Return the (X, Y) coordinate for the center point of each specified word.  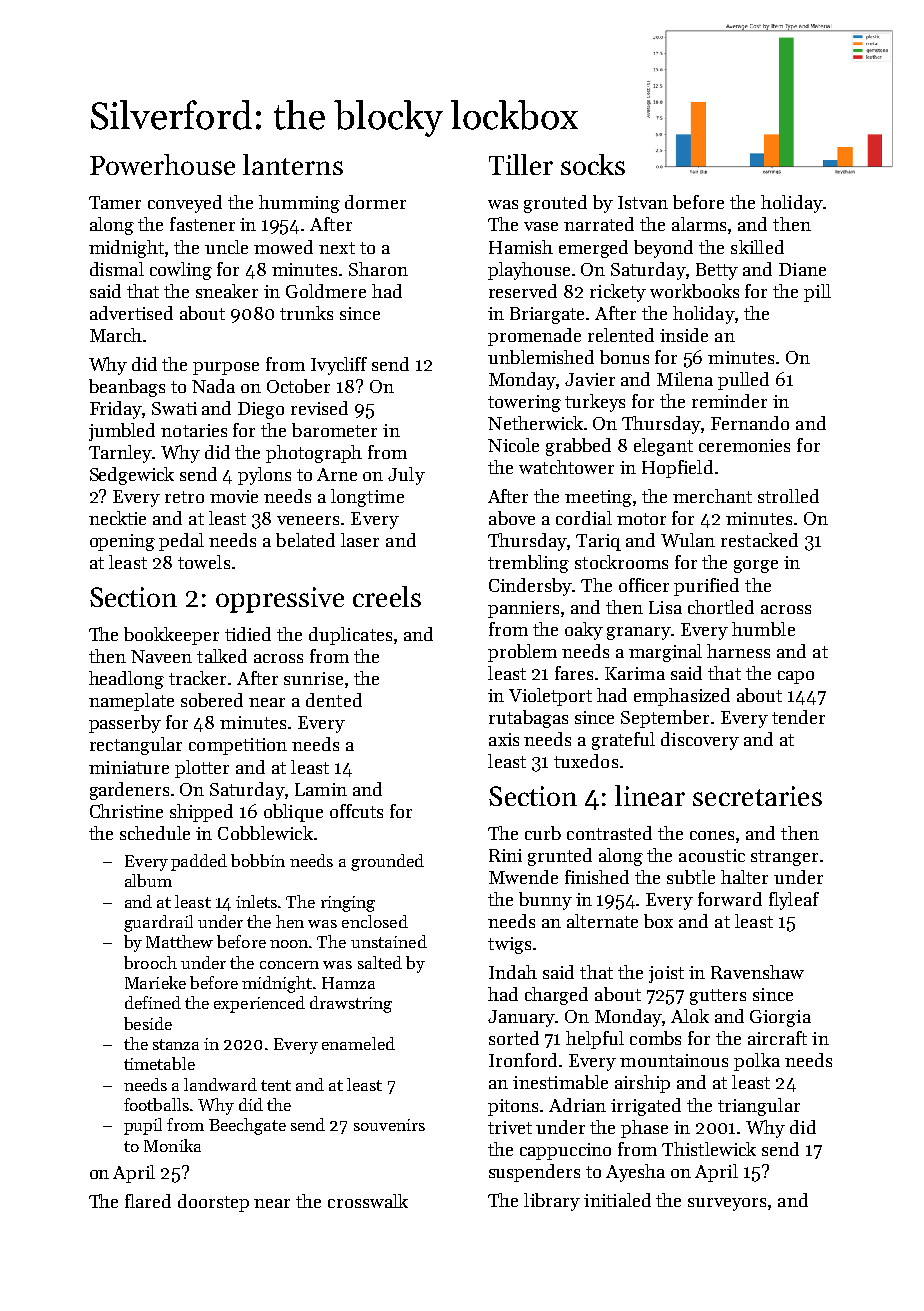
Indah (513, 972)
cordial (584, 518)
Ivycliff (339, 366)
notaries (194, 430)
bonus (624, 357)
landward (220, 1084)
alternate (602, 921)
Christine (126, 811)
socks (593, 164)
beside (148, 1023)
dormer (375, 202)
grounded (387, 862)
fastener (202, 224)
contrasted (609, 833)
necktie (117, 518)
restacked (759, 540)
